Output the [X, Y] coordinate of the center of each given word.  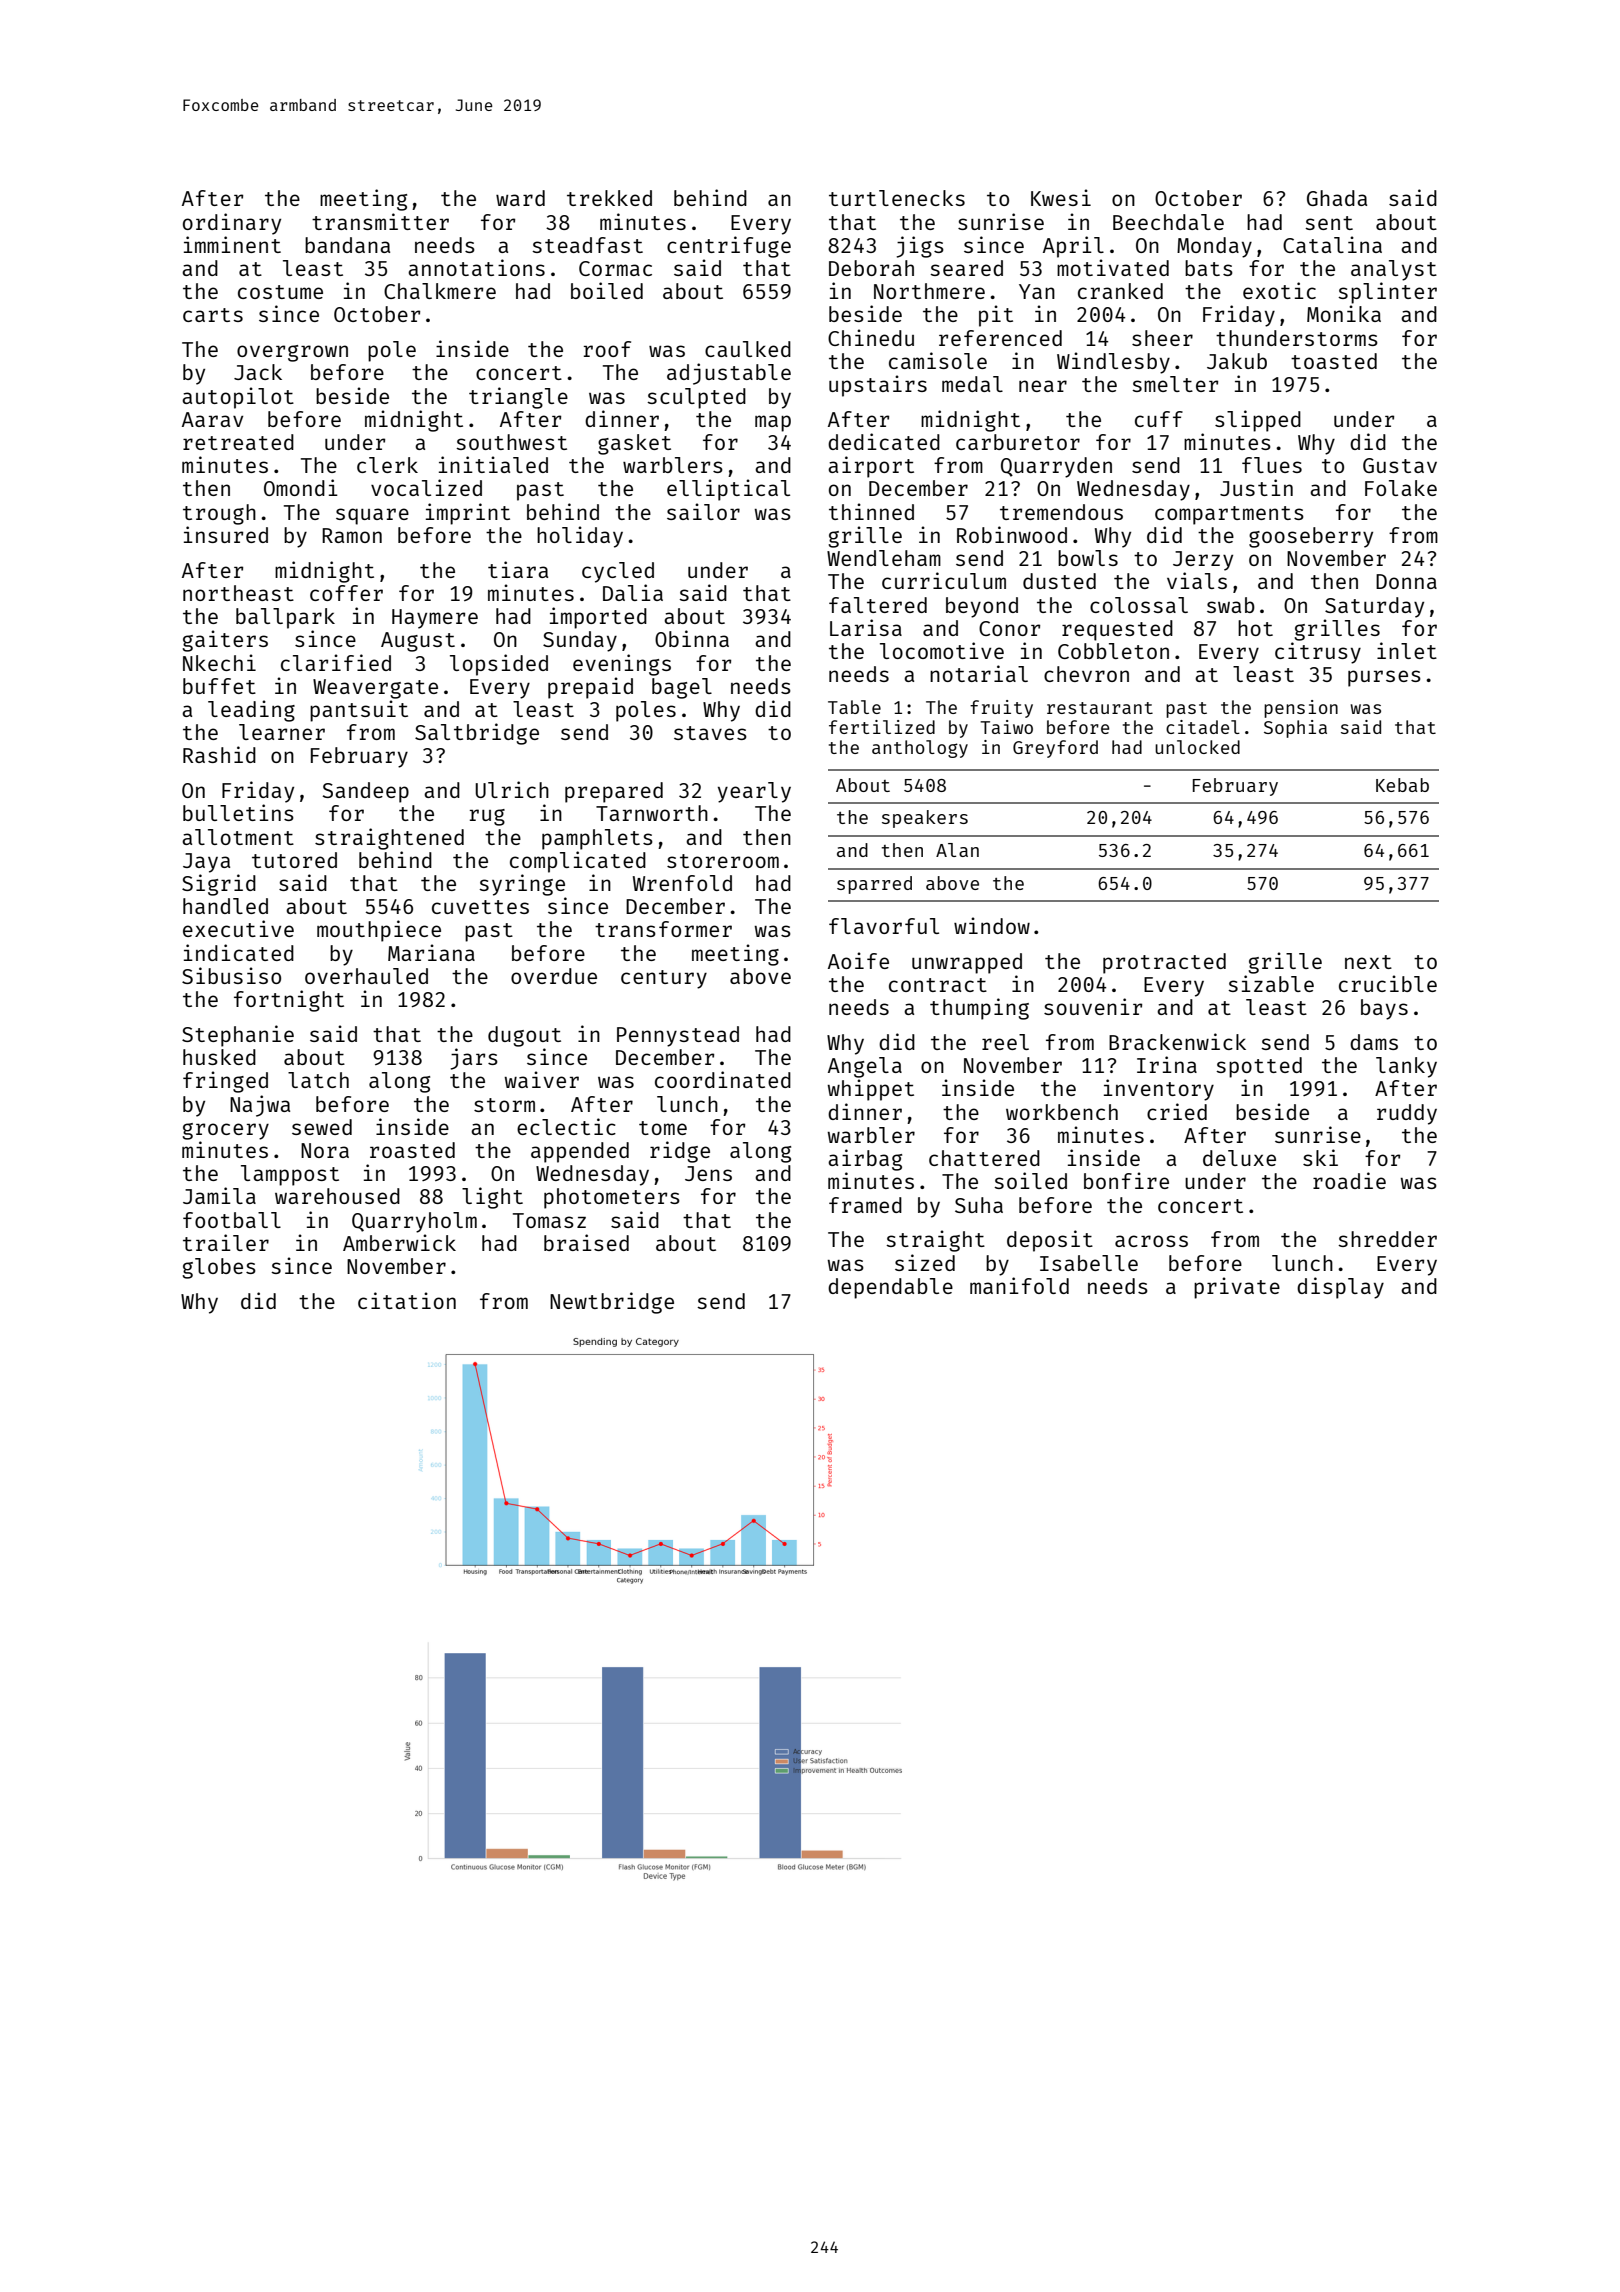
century [664, 979]
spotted [1259, 1067]
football [232, 1220]
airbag [865, 1160]
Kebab [1402, 785]
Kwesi [1061, 197]
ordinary [232, 224]
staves [710, 733]
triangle [518, 398]
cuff [1159, 419]
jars [474, 1059]
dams [1374, 1042]
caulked [748, 349]
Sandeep [365, 792]
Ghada [1337, 198]
